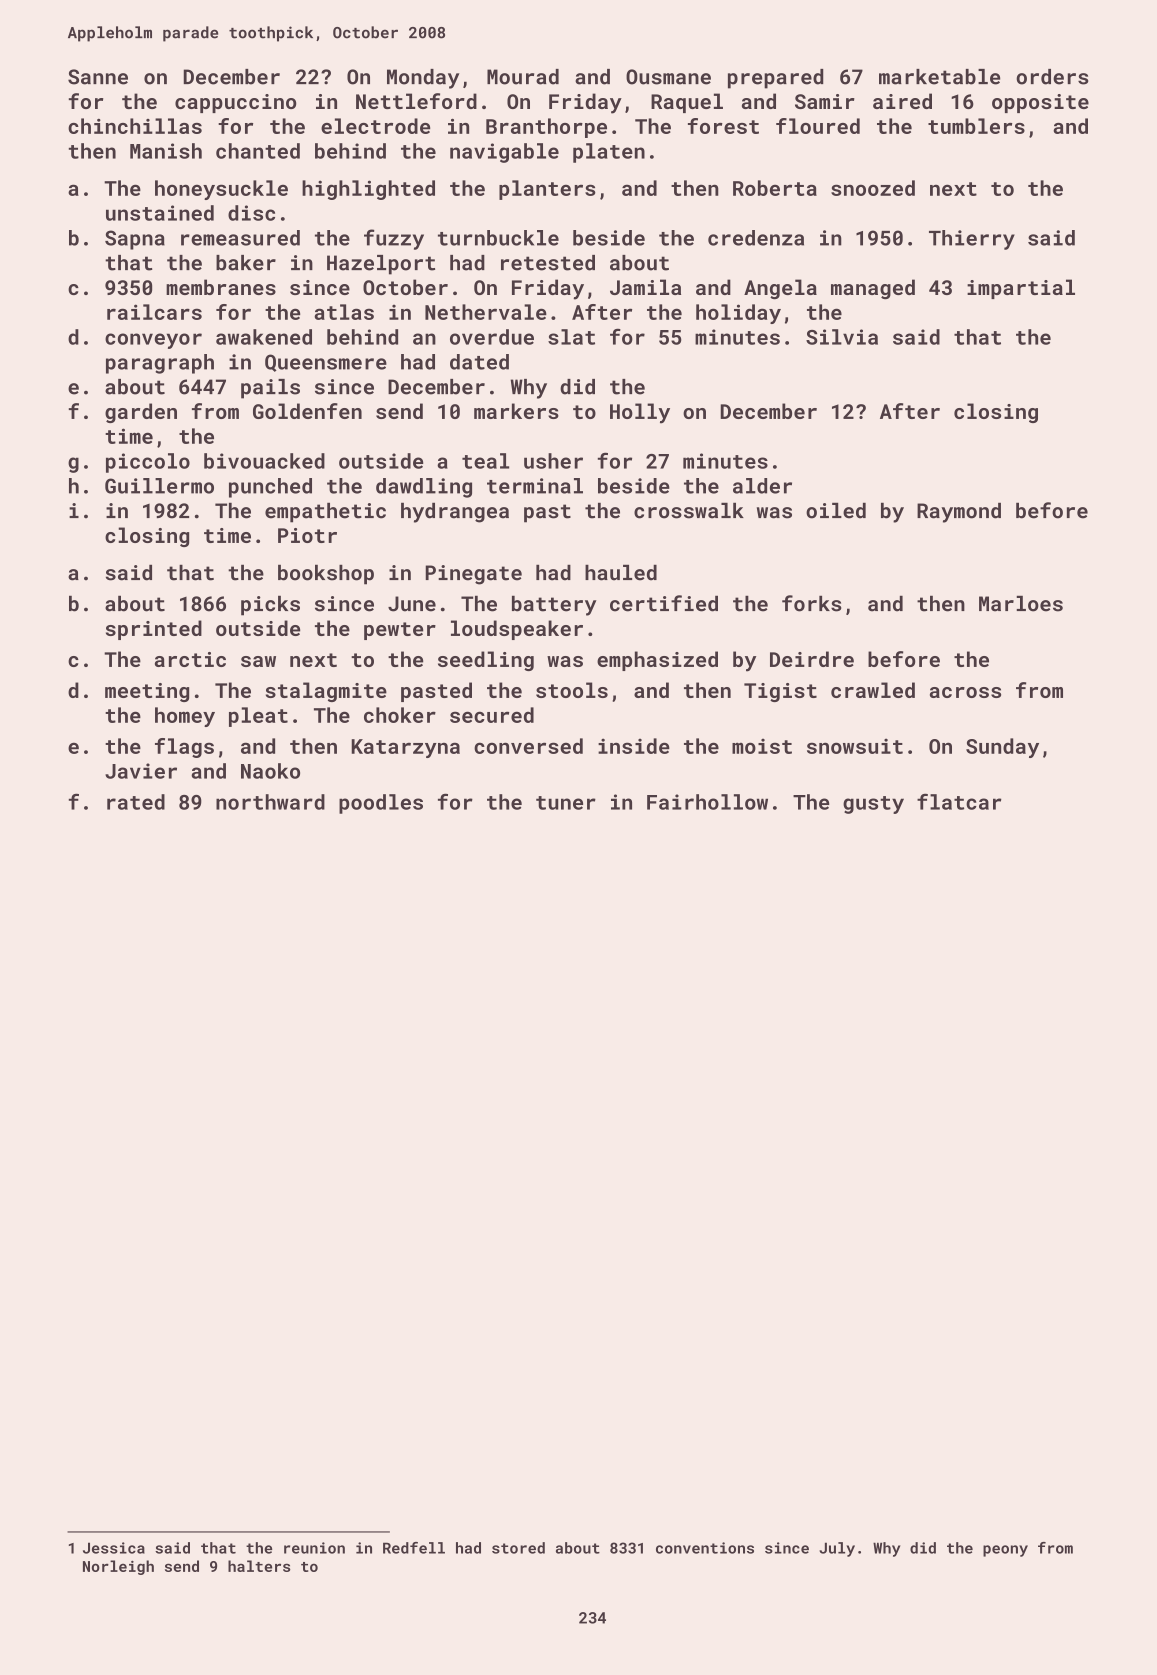 This screenshot has width=1157, height=1675. I want to click on Redfell, so click(414, 1548).
